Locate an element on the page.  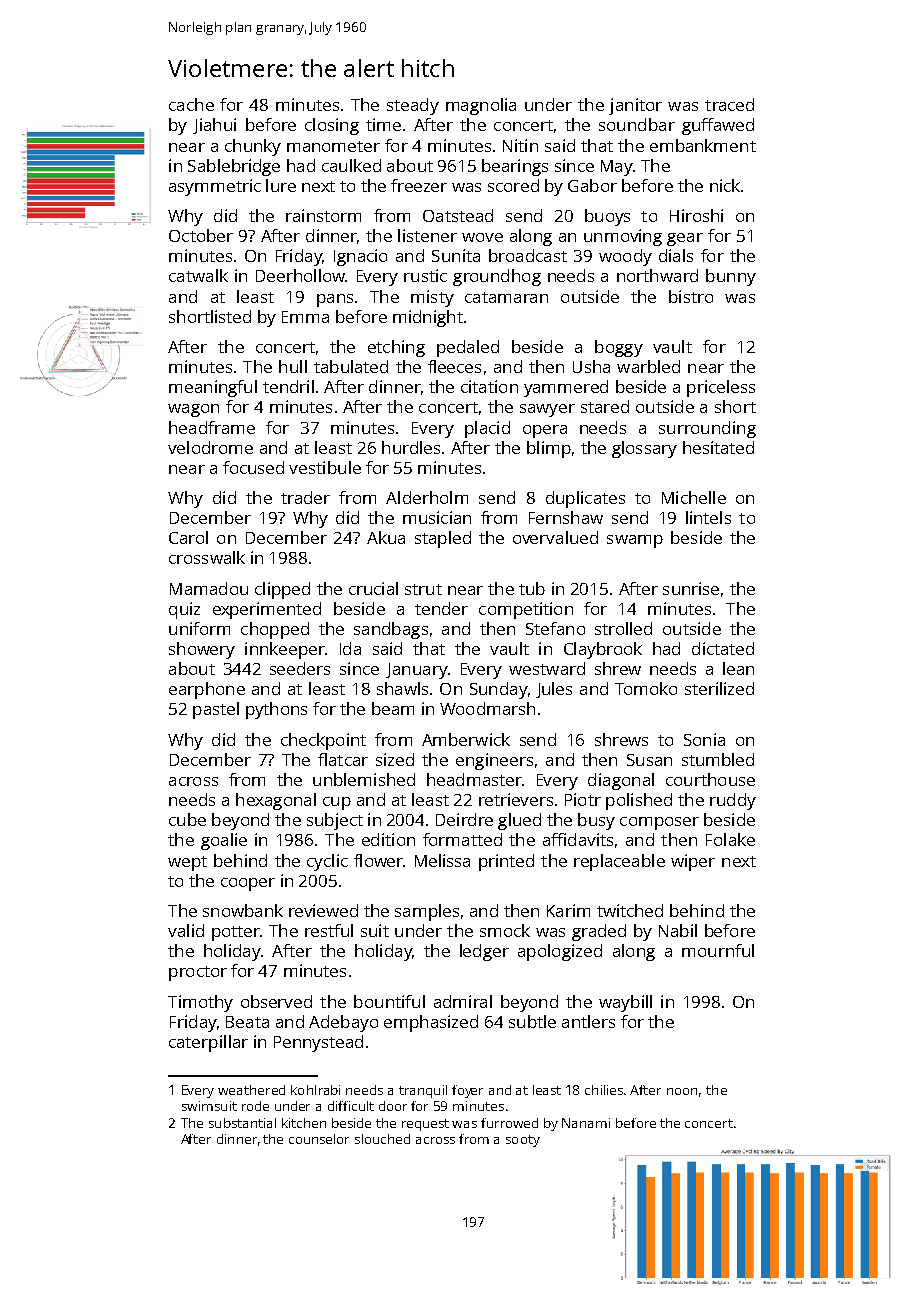
listener is located at coordinates (427, 235).
